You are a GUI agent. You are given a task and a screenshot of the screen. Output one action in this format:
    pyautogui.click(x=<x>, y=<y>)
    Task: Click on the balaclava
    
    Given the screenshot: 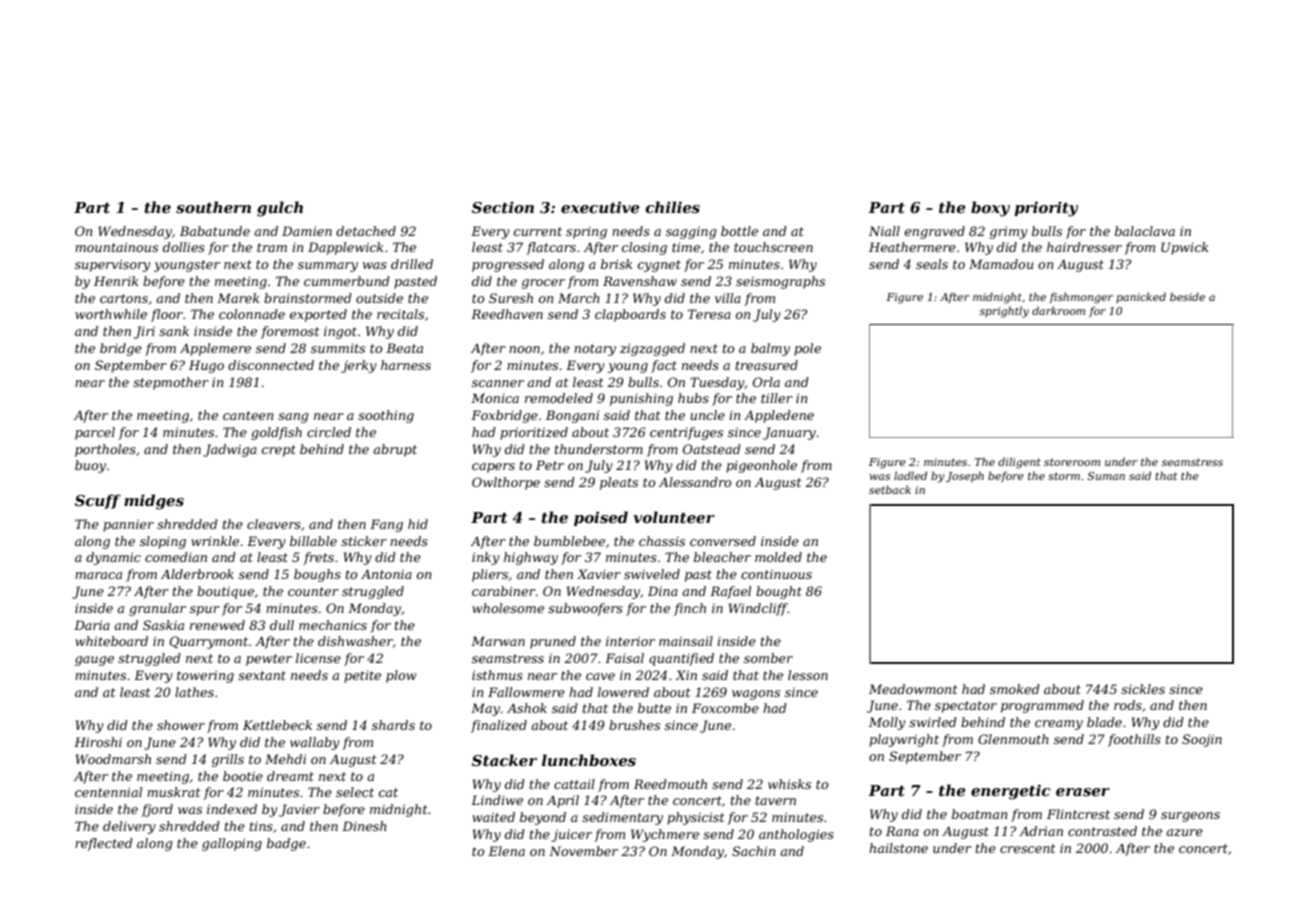 What is the action you would take?
    pyautogui.click(x=1145, y=231)
